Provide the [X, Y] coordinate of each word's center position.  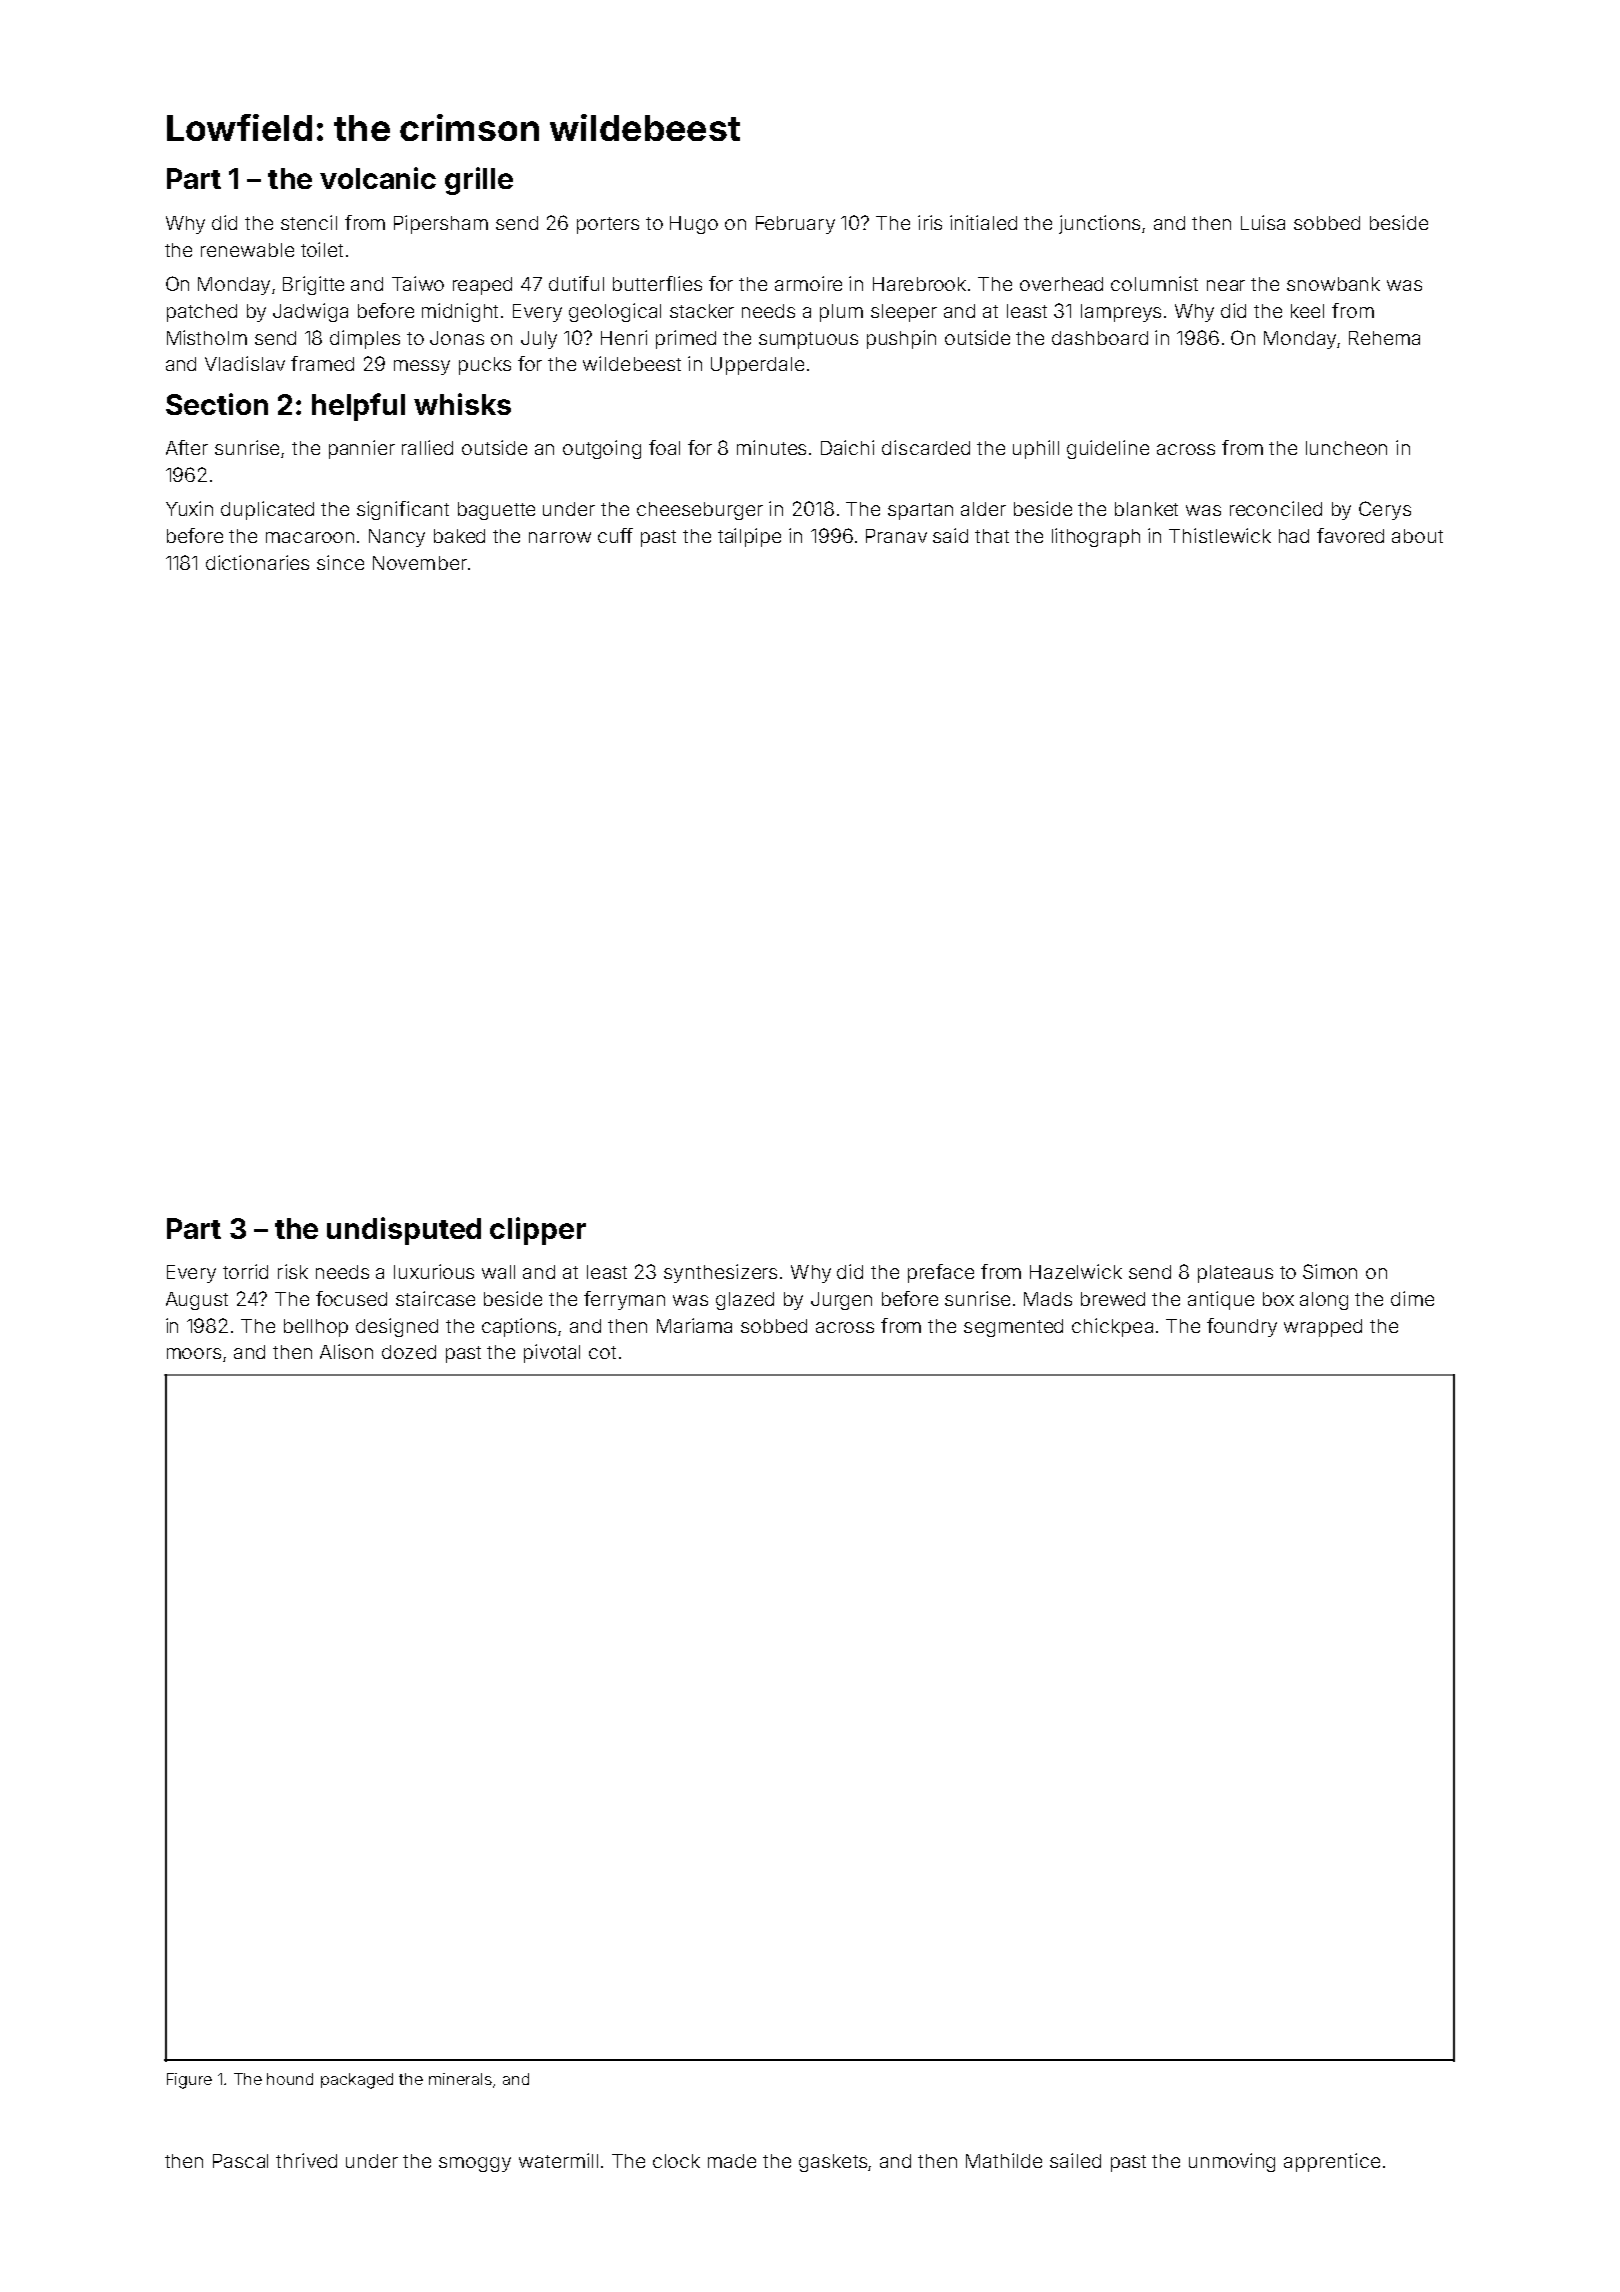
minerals [460, 2079]
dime [1412, 1298]
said [950, 535]
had [1294, 536]
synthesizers [720, 1273]
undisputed [404, 1231]
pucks [485, 366]
